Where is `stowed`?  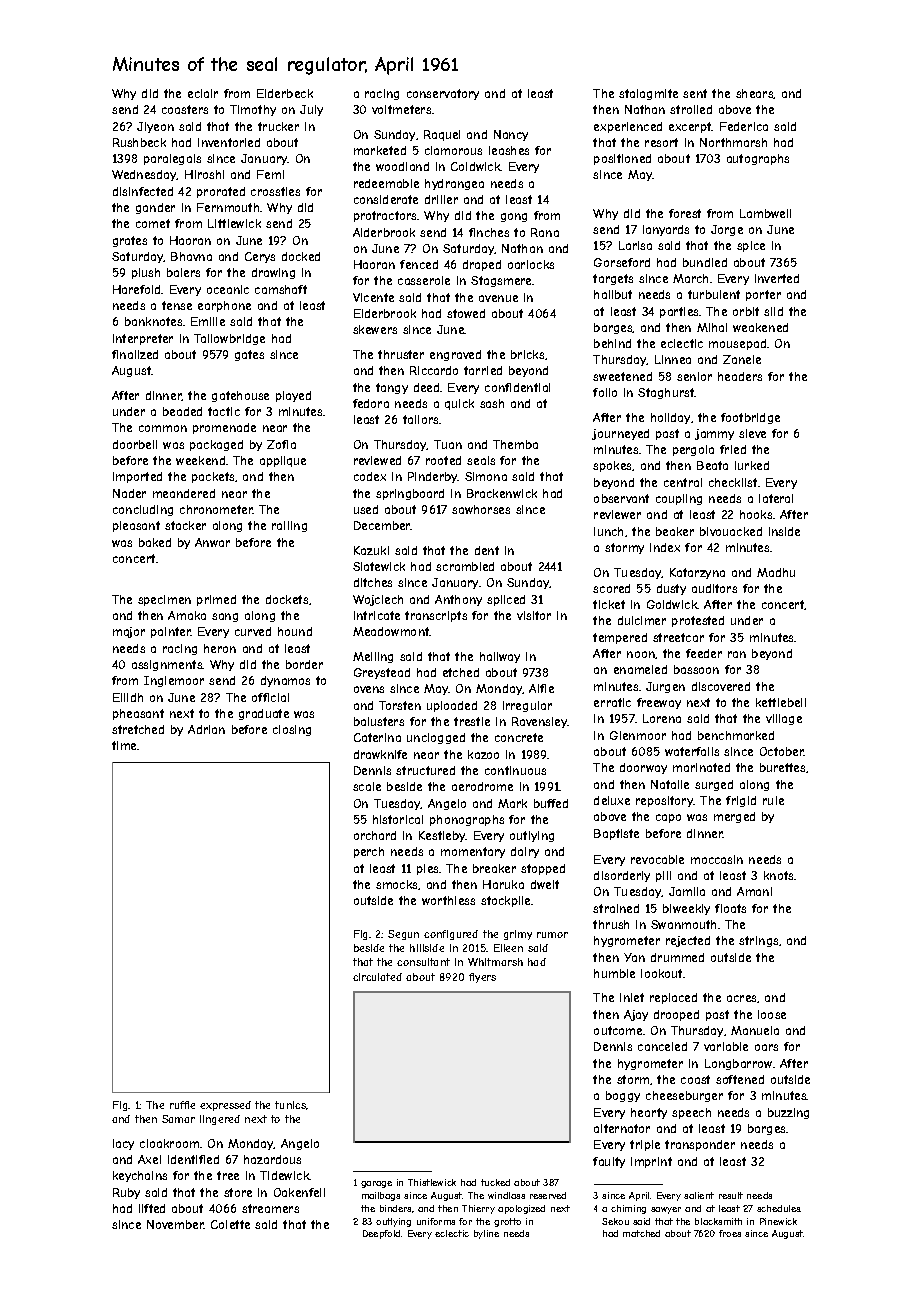
stowed is located at coordinates (466, 313).
